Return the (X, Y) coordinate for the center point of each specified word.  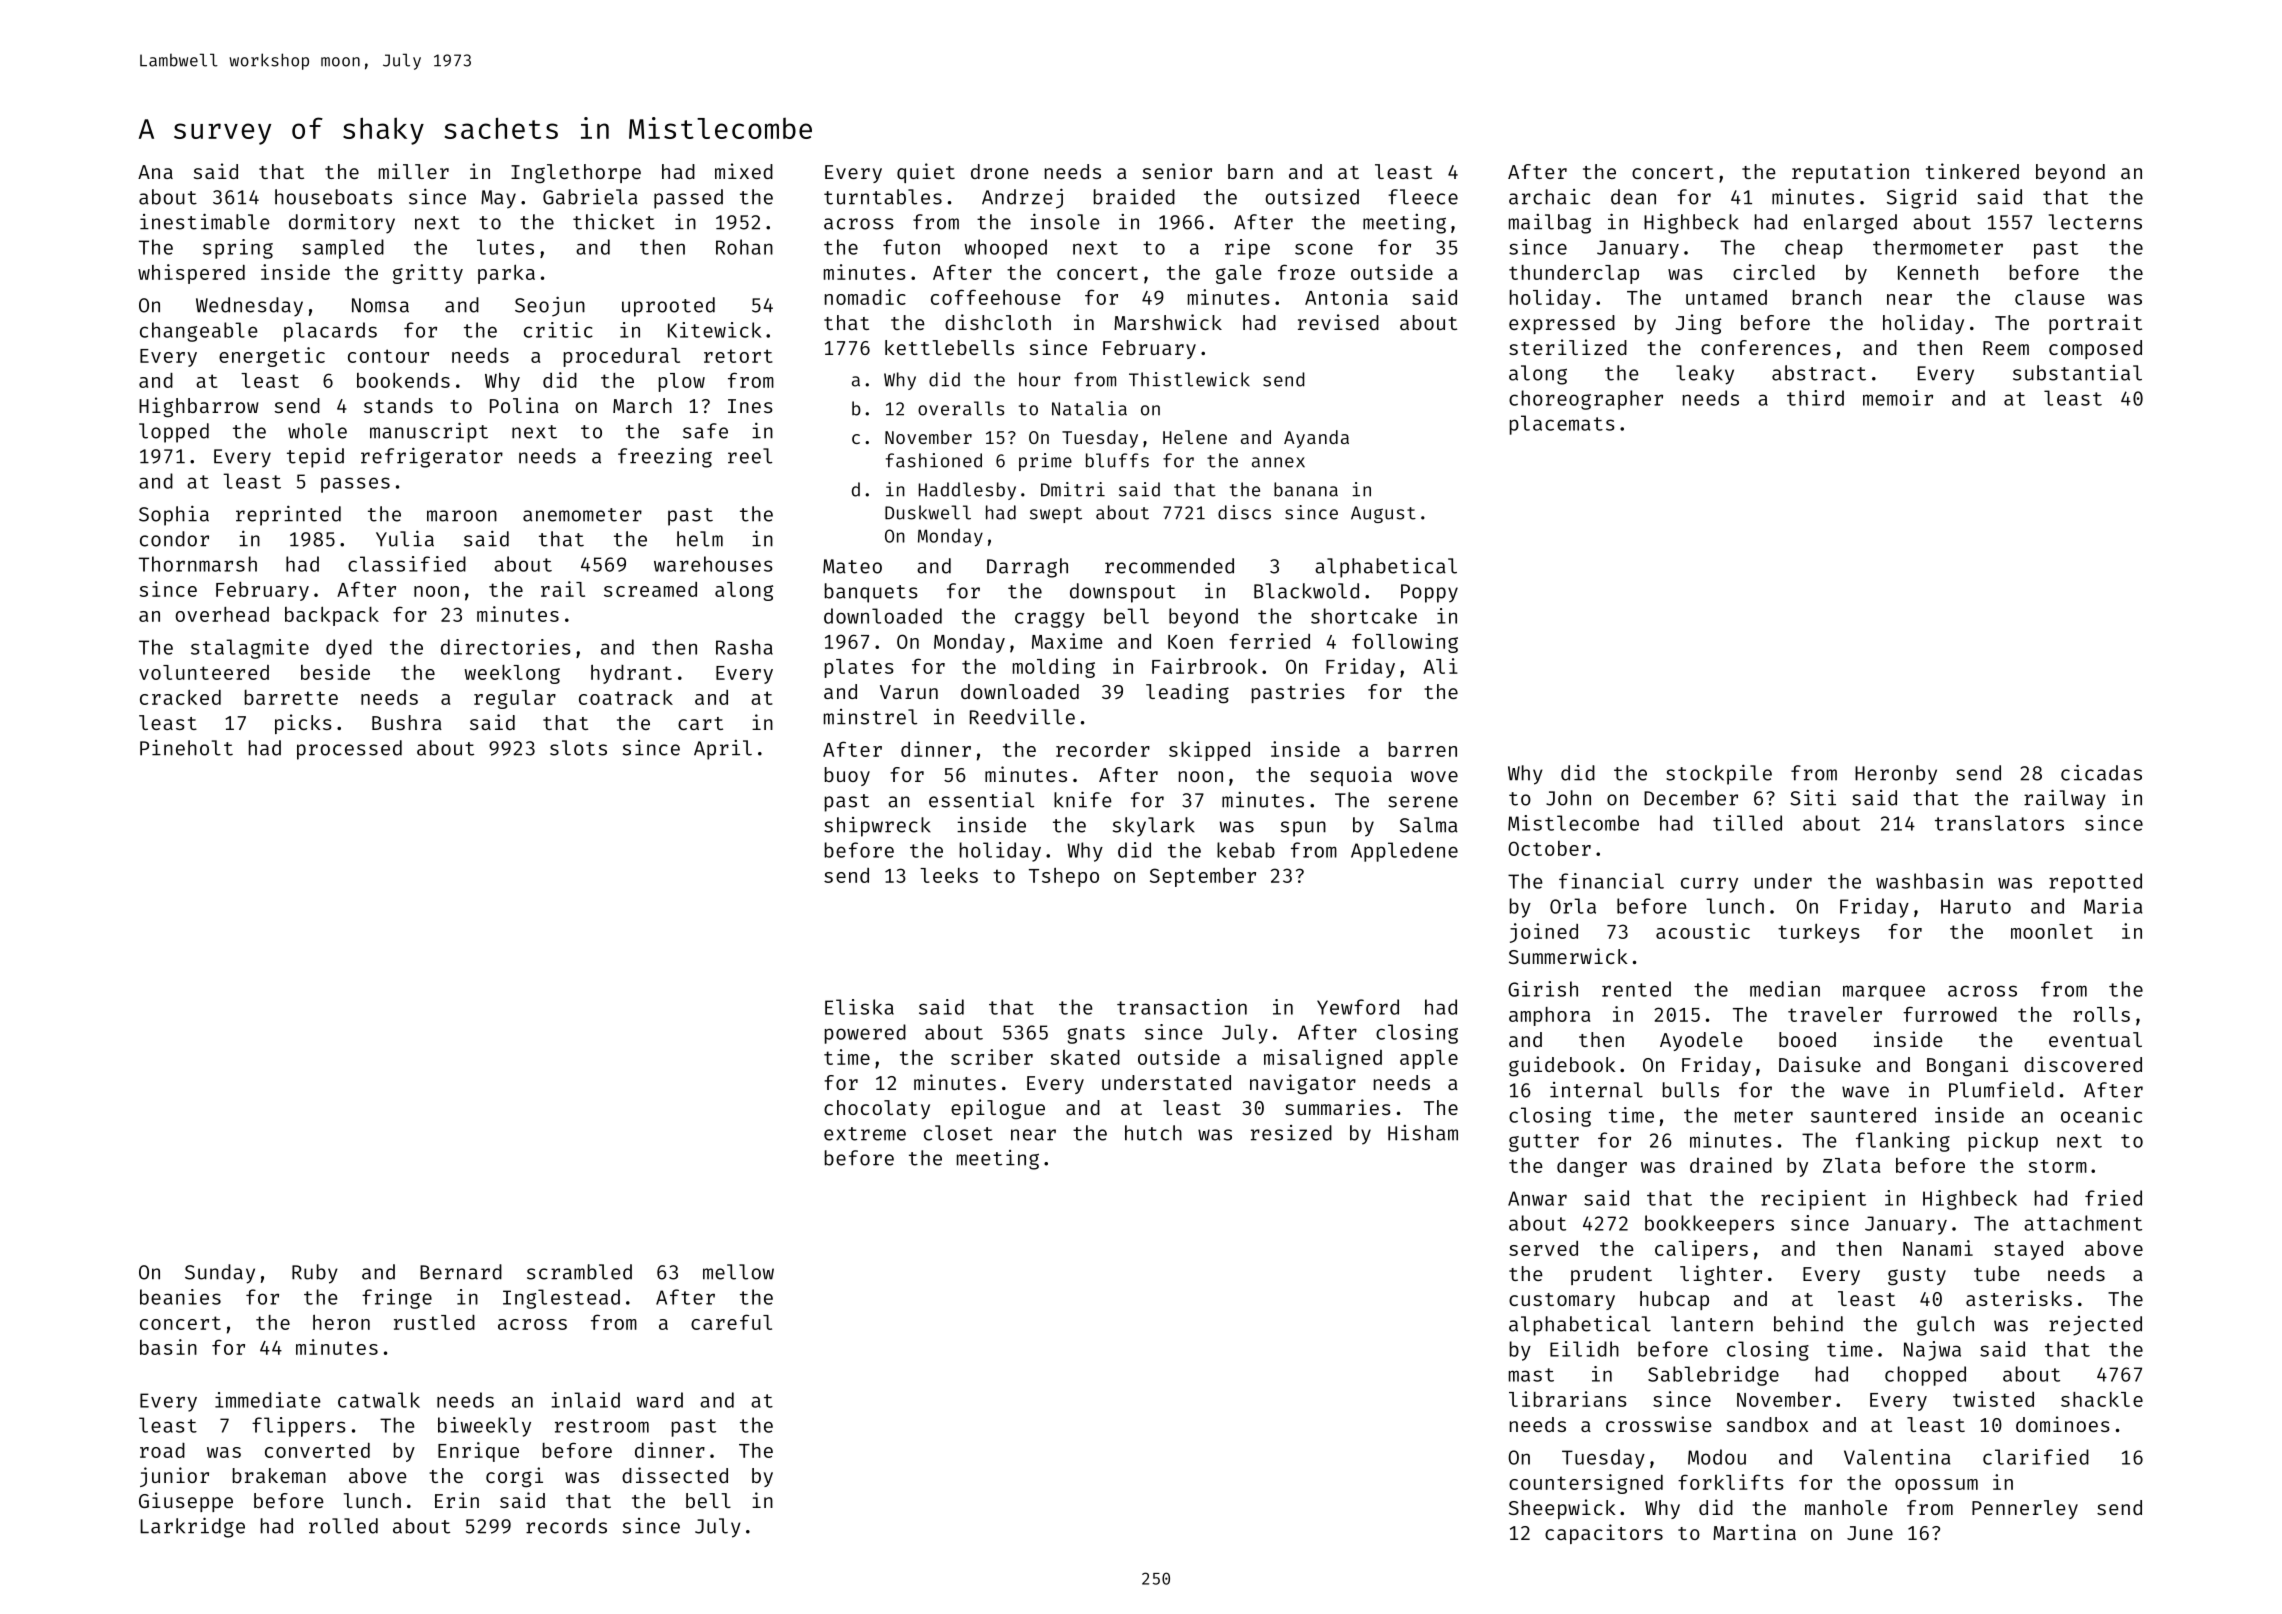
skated (1085, 1057)
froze (1306, 272)
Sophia (174, 515)
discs (1244, 512)
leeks (949, 875)
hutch (1153, 1133)
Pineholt (186, 748)
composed (2095, 349)
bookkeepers (1709, 1225)
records (566, 1526)
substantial (2077, 373)
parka (506, 274)
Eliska (859, 1007)
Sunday (220, 1274)
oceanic (2101, 1115)
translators (1999, 823)
